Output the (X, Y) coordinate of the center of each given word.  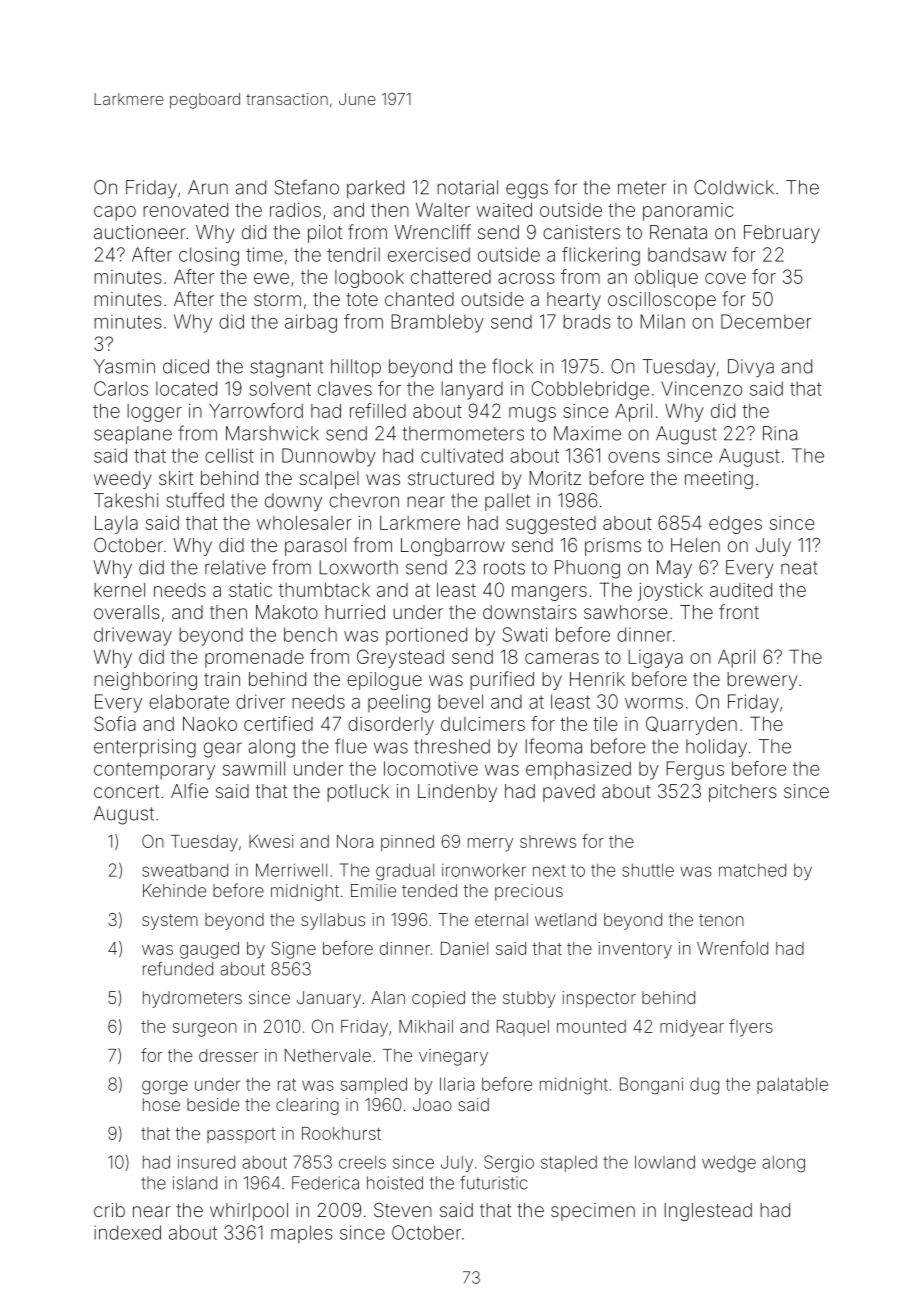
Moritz (555, 478)
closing (209, 256)
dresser (229, 1055)
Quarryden (691, 725)
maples (302, 1234)
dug (704, 1086)
